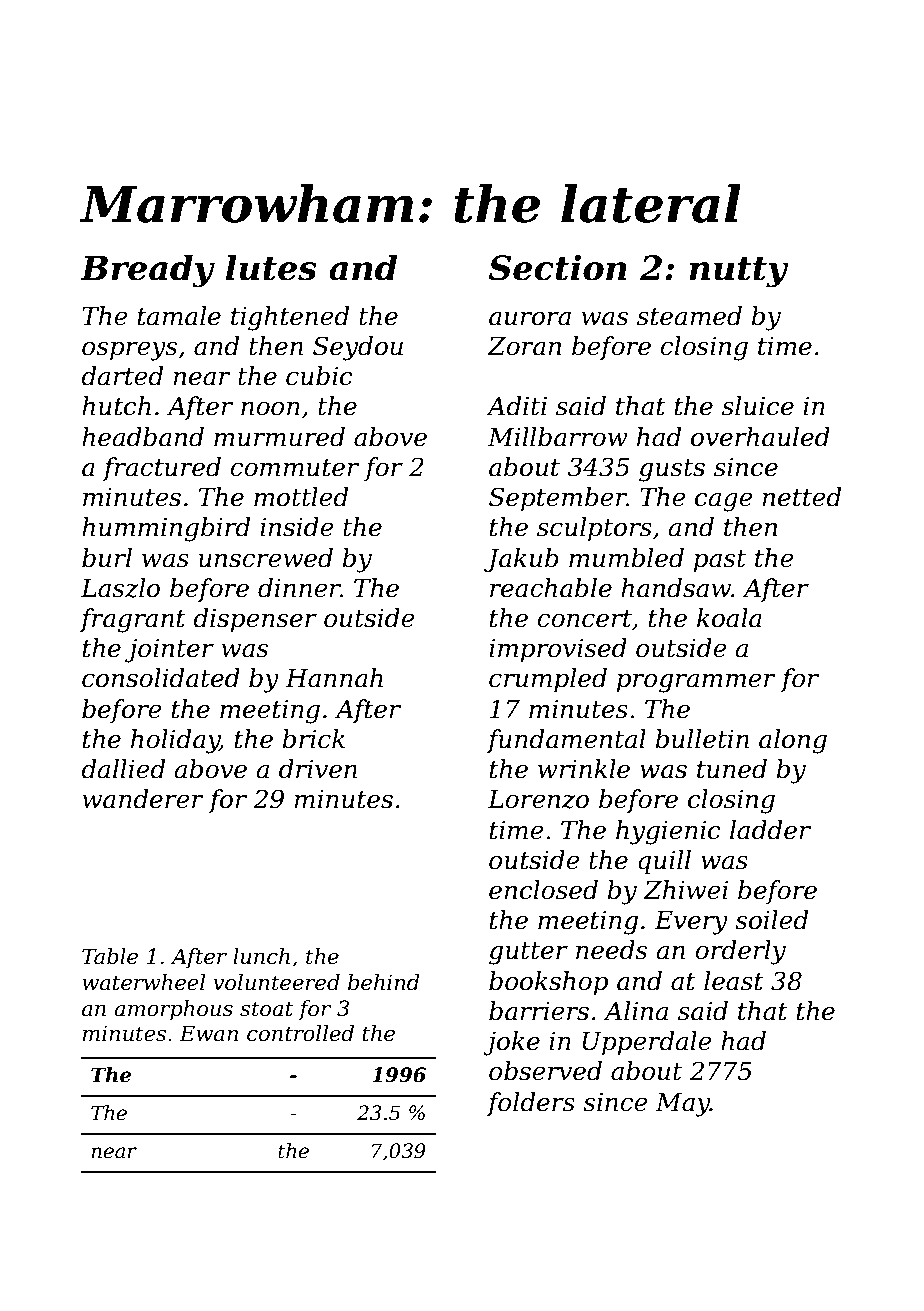 The image size is (924, 1311). Describe the element at coordinates (720, 561) in the screenshot. I see `past` at that location.
